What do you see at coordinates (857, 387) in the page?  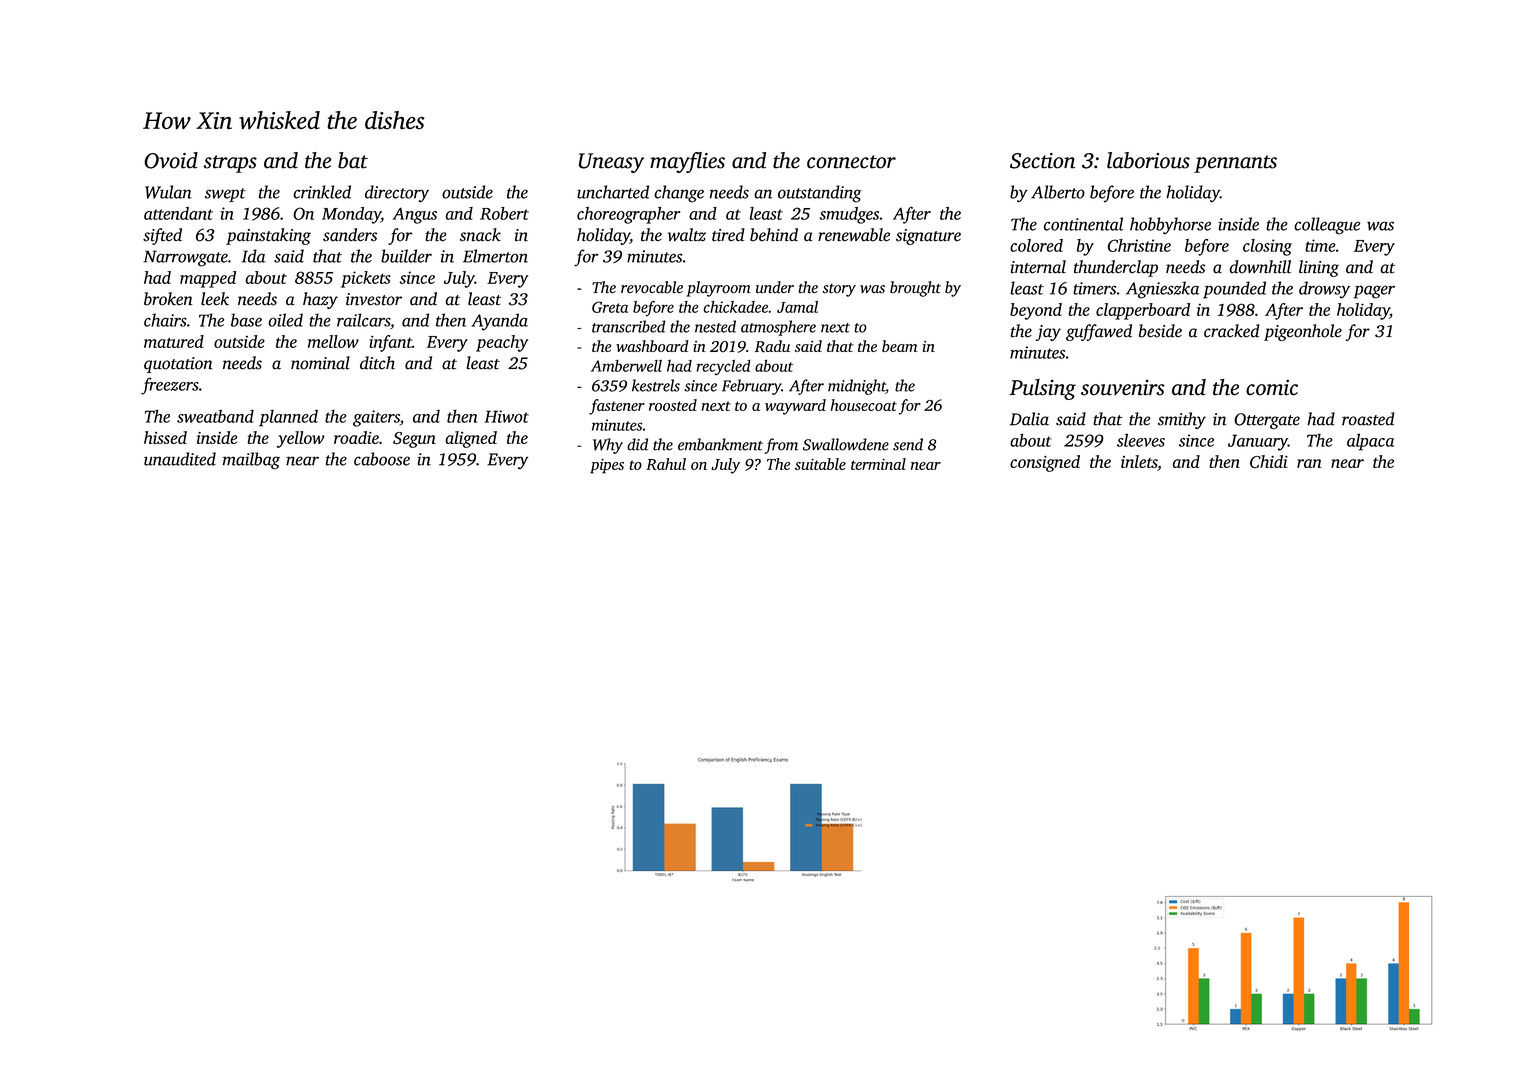 I see `midnight` at bounding box center [857, 387].
